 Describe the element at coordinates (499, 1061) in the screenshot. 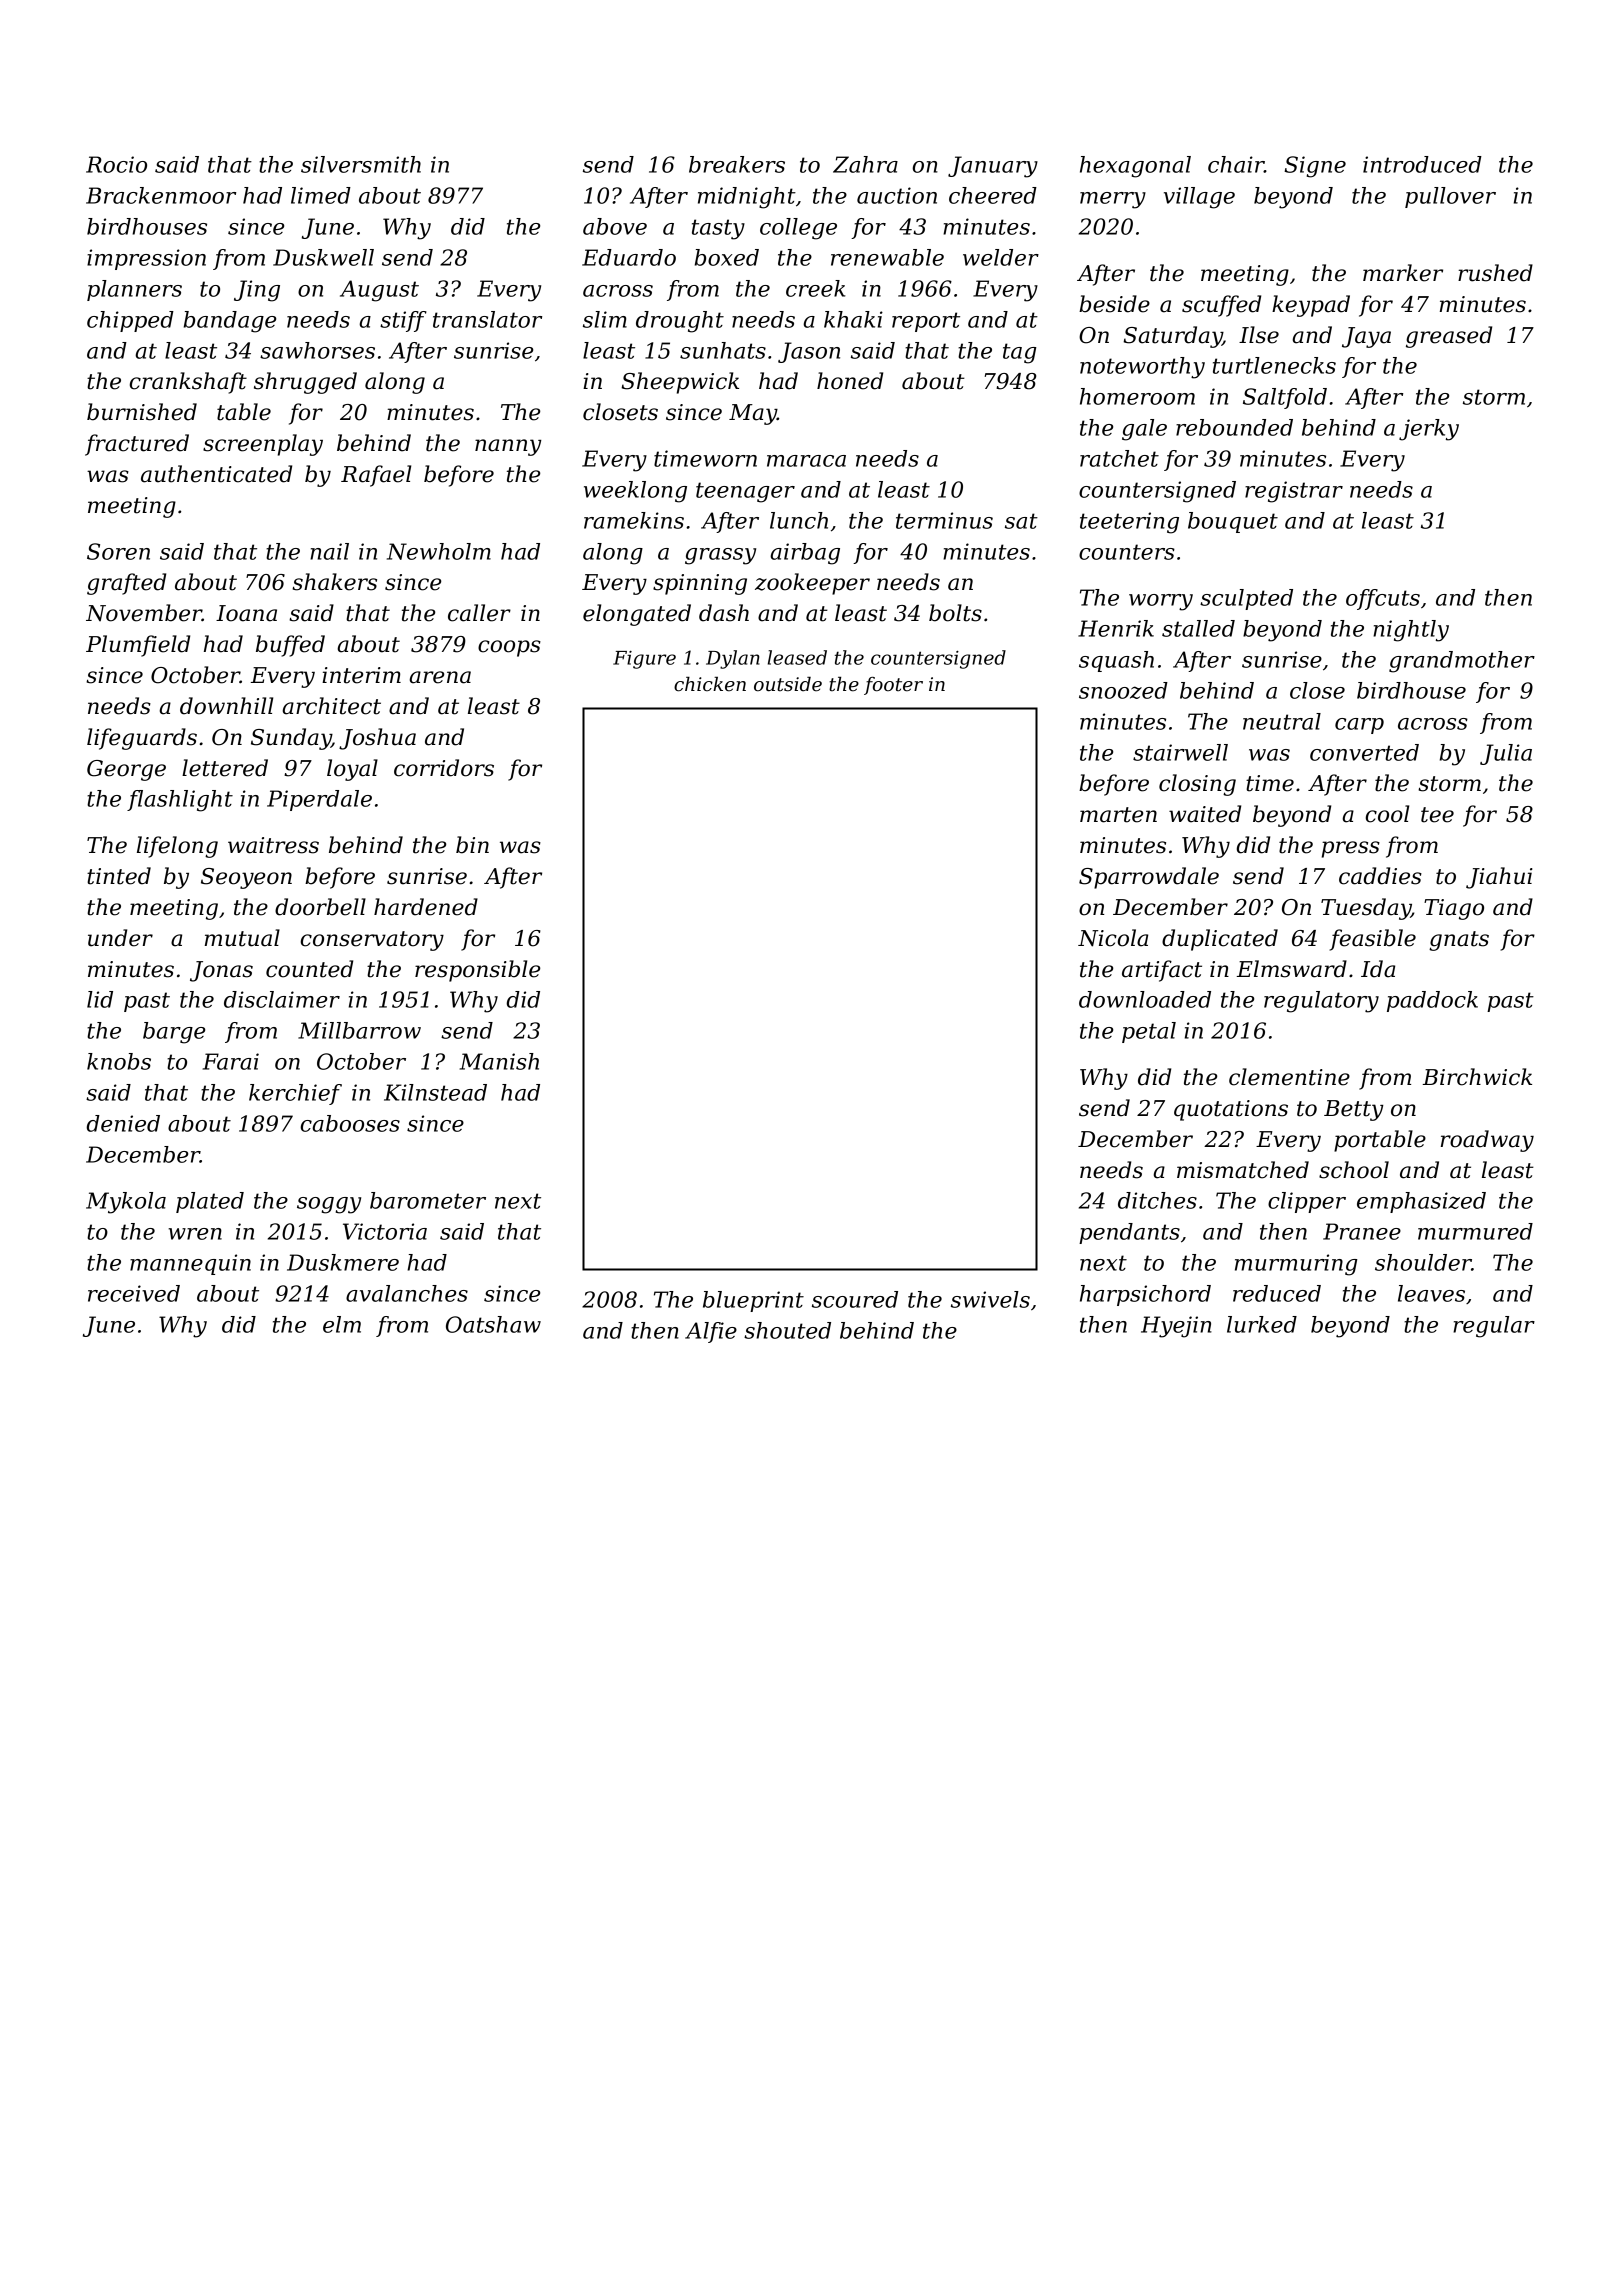

I see `Manish` at that location.
